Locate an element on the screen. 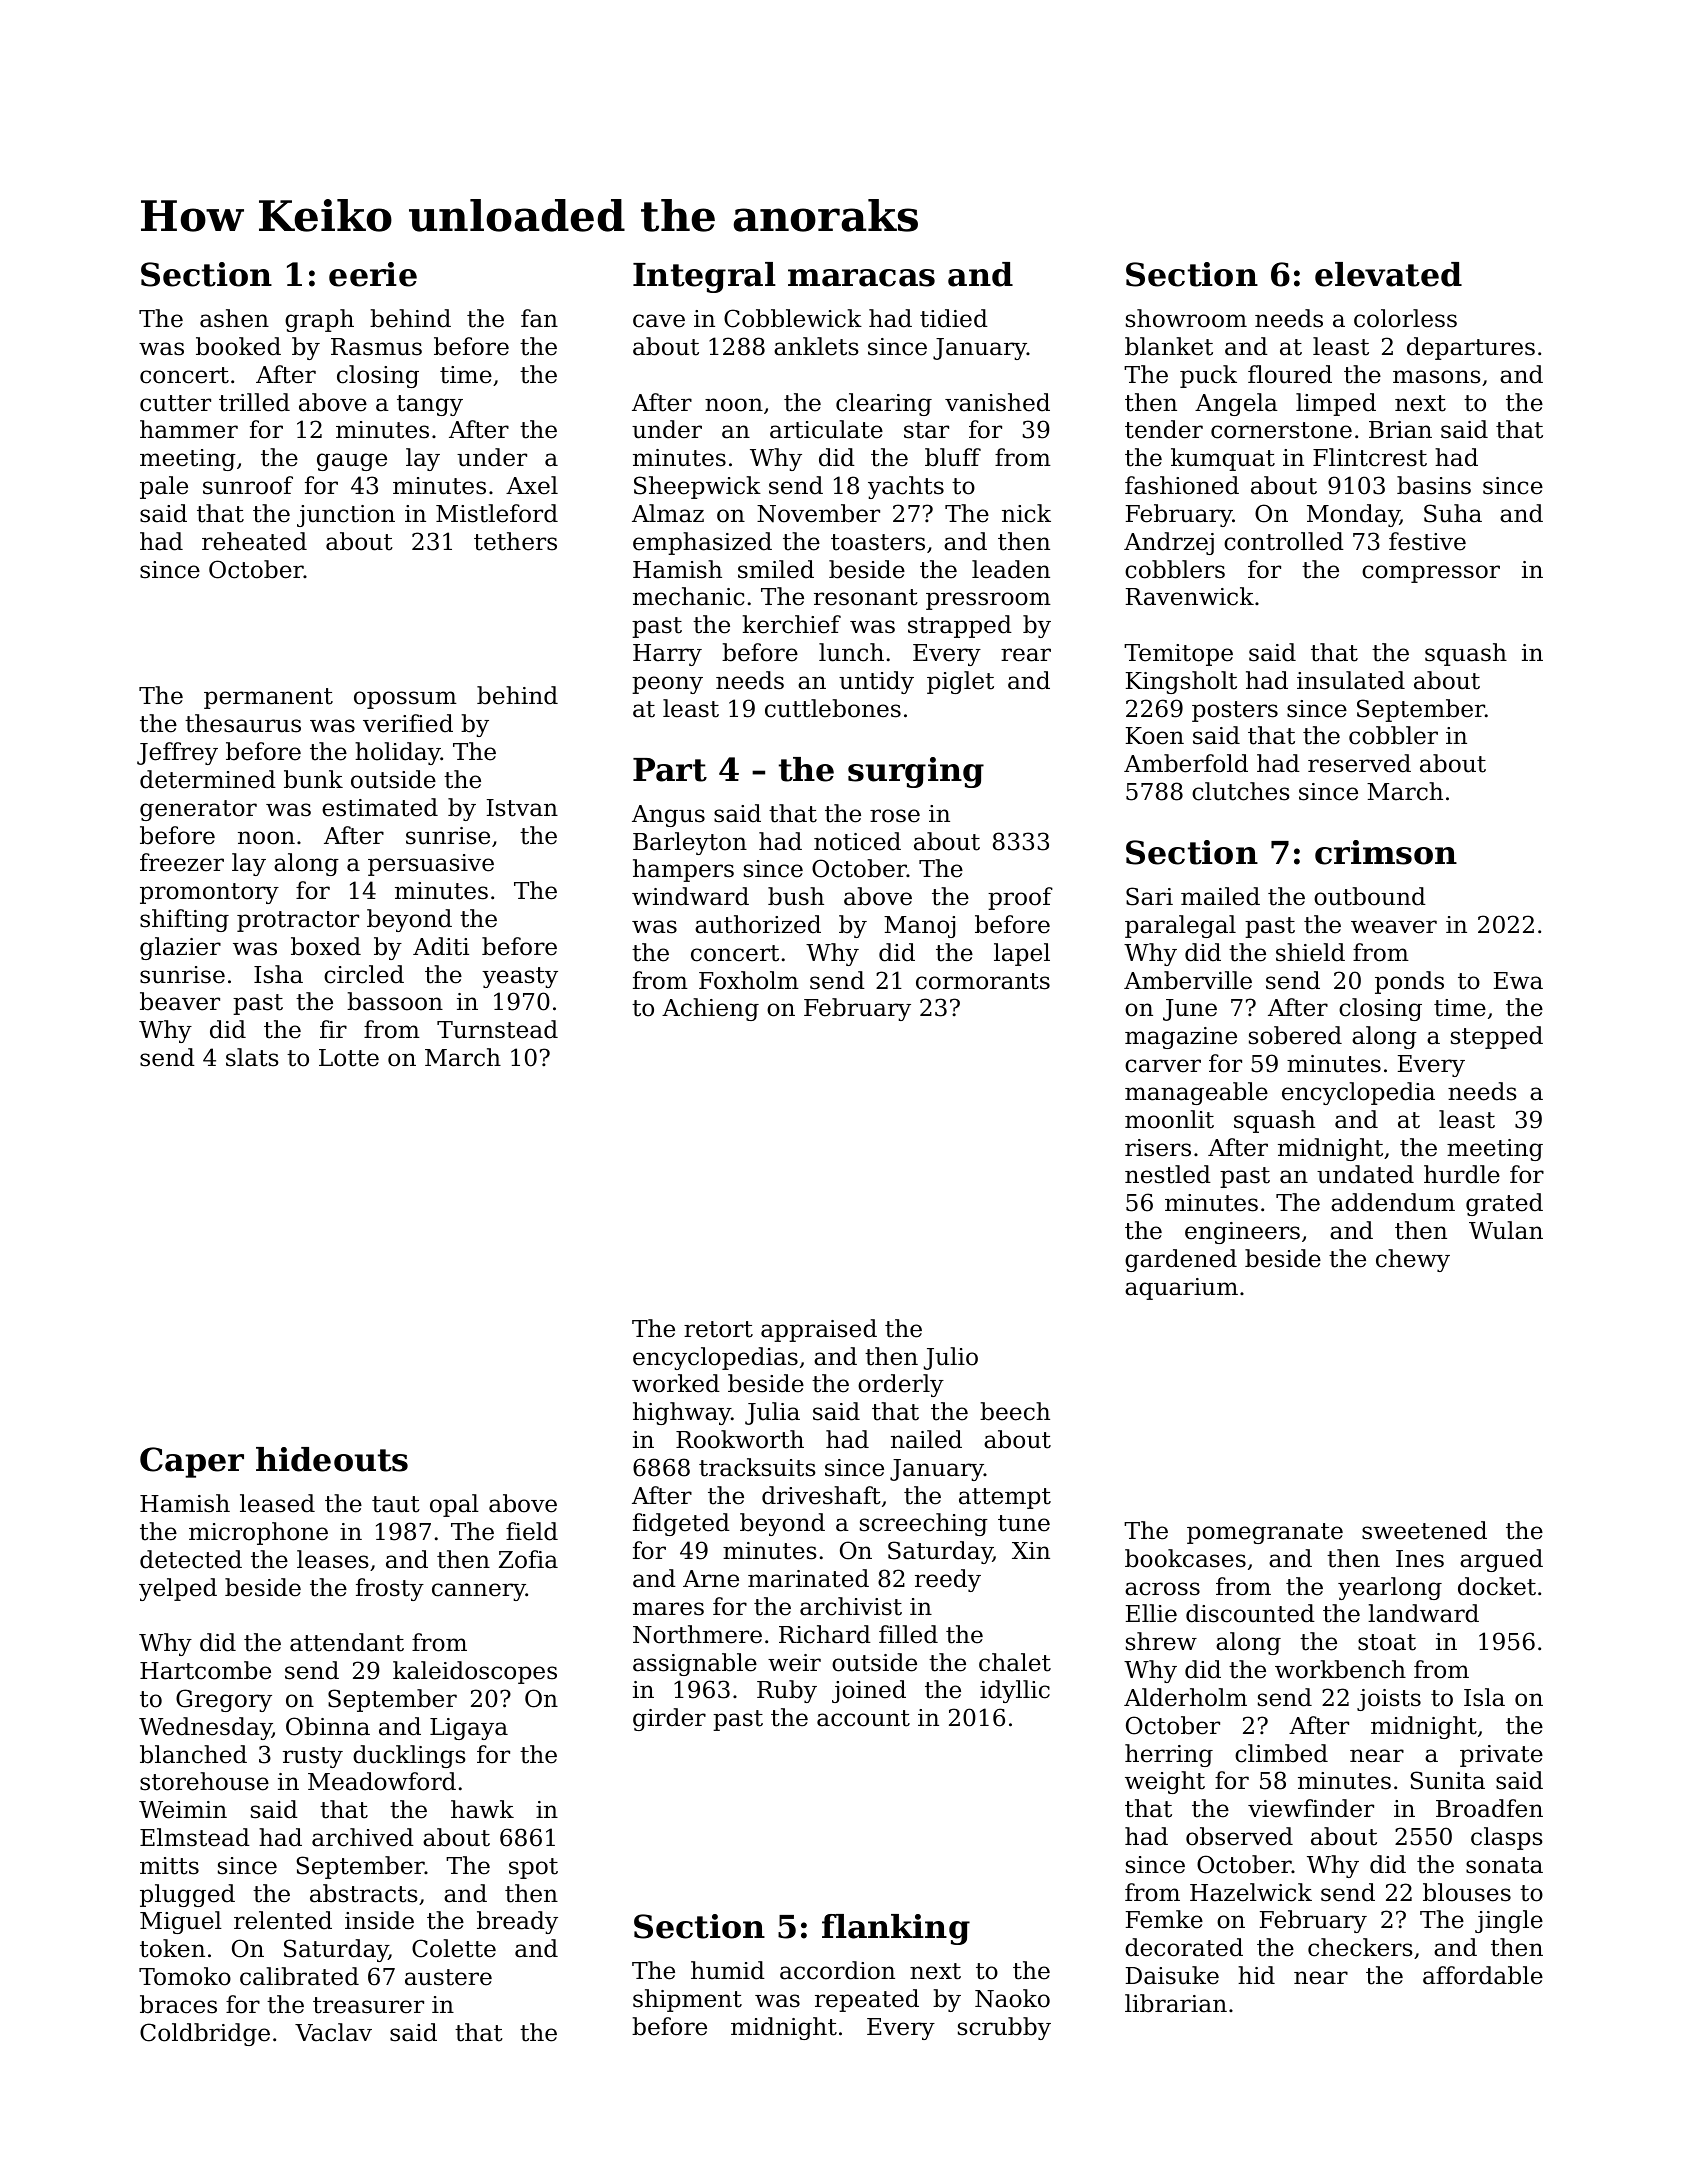 This screenshot has width=1683, height=2178. Sheepwick is located at coordinates (697, 487).
